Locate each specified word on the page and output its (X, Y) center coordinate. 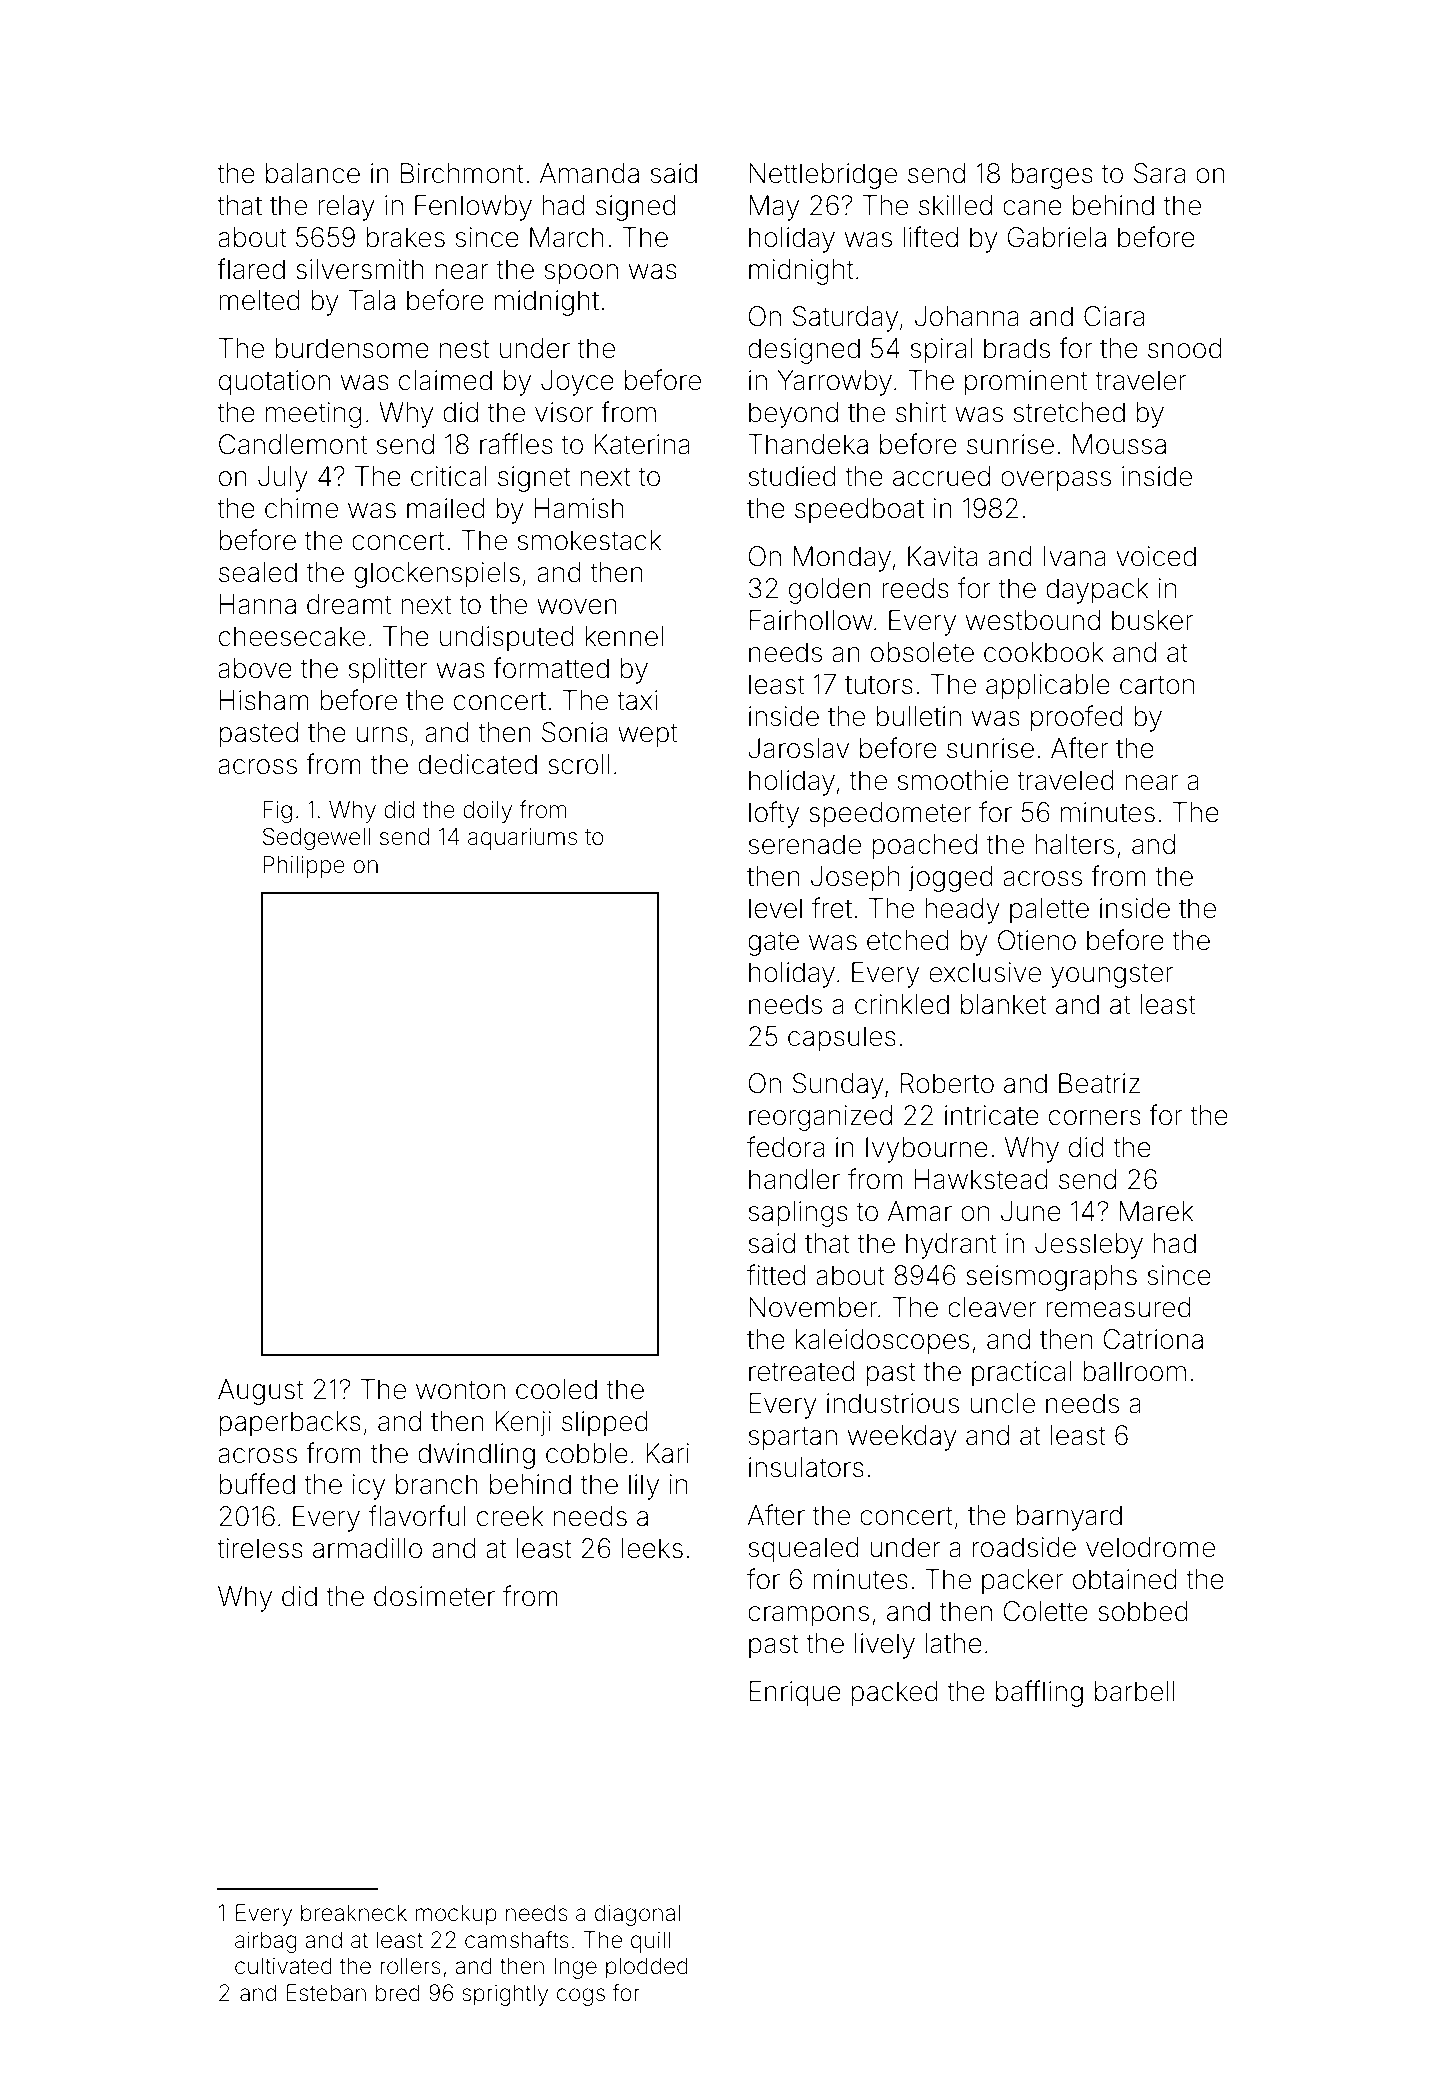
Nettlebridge (823, 176)
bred (398, 1993)
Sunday (838, 1086)
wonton (460, 1390)
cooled (556, 1389)
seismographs (1051, 1278)
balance (313, 173)
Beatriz (1099, 1083)
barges (1052, 176)
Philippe (304, 867)
